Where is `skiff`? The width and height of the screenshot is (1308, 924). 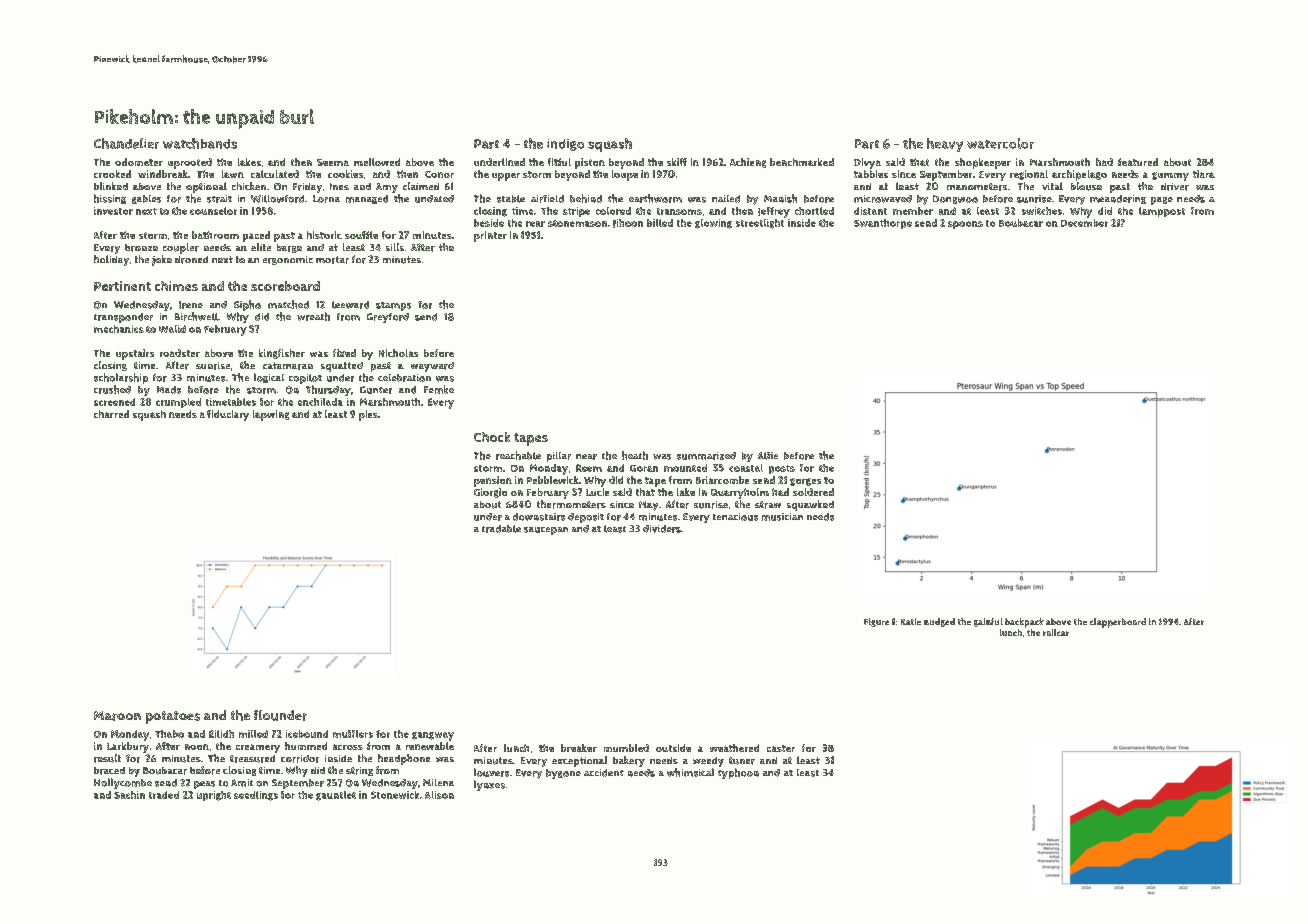 skiff is located at coordinates (677, 162).
